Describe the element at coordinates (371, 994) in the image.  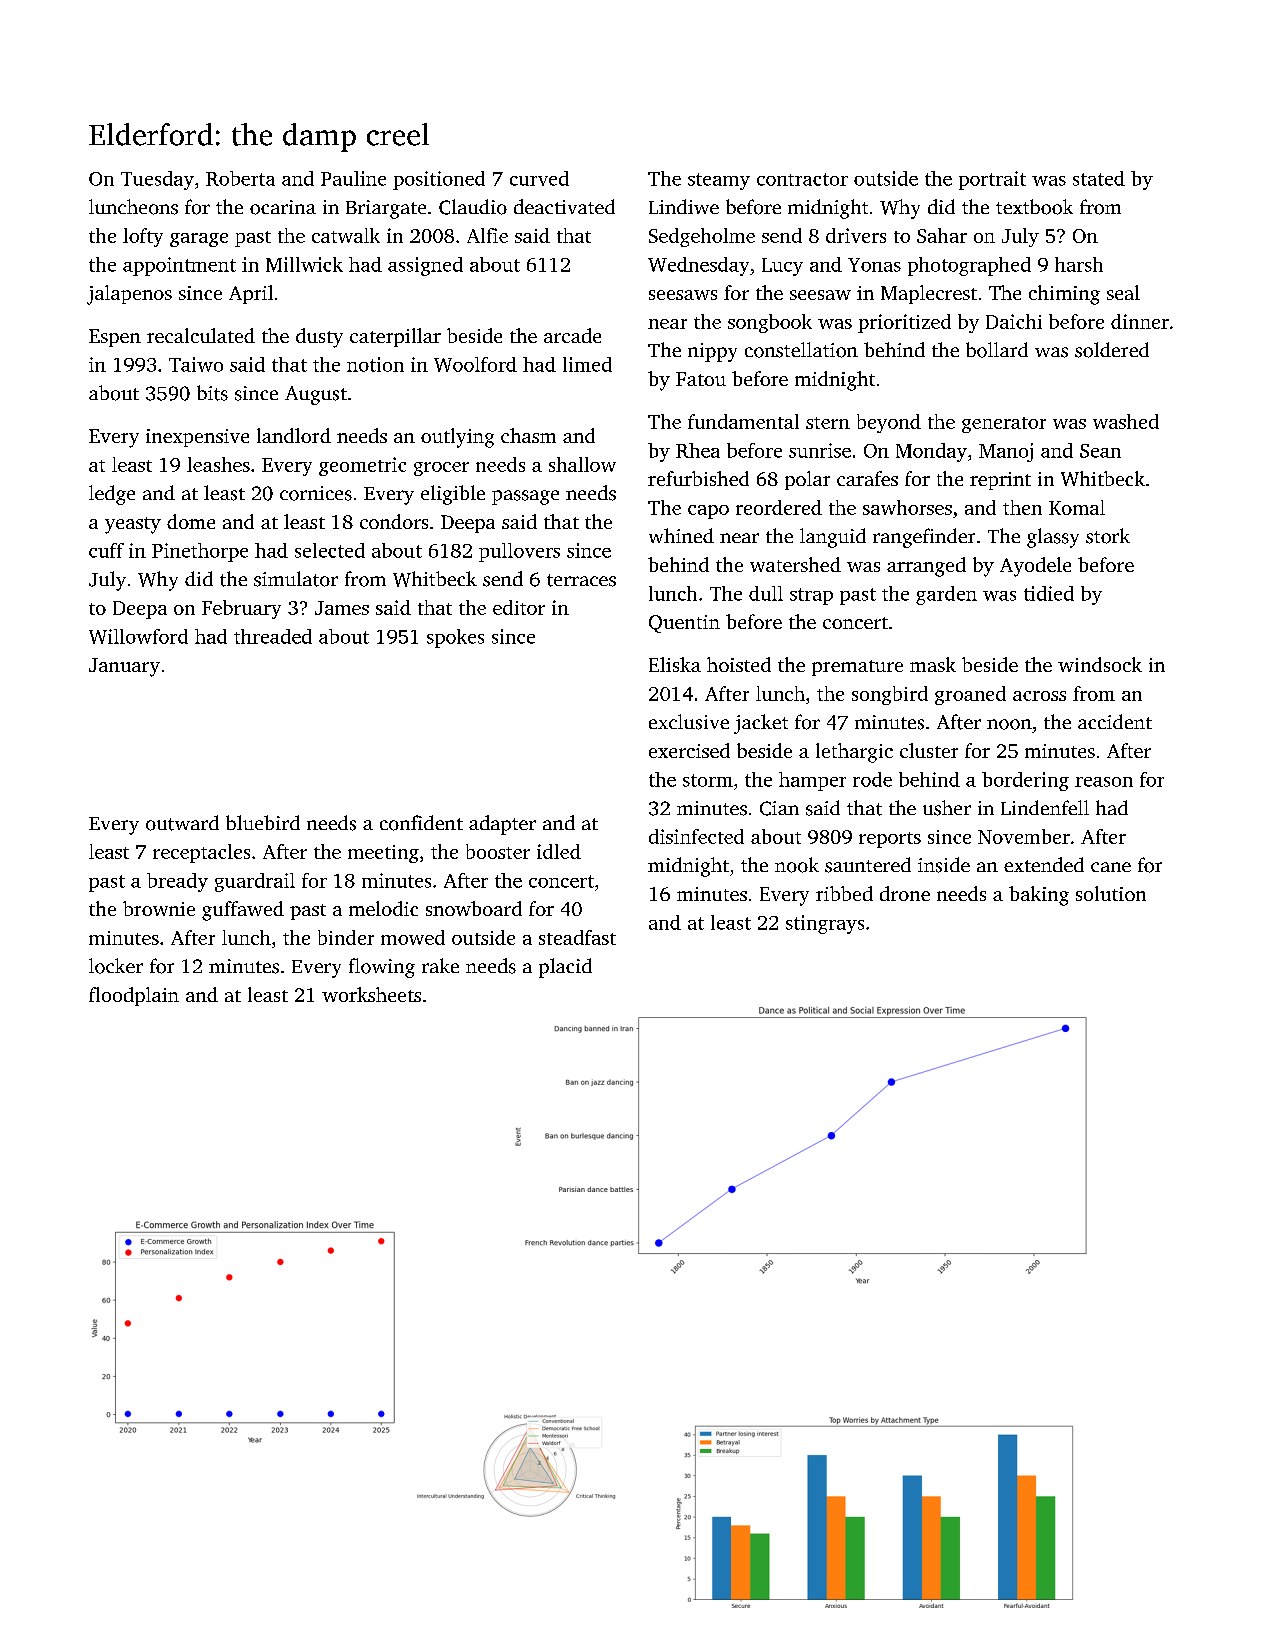
I see `worksheets` at that location.
